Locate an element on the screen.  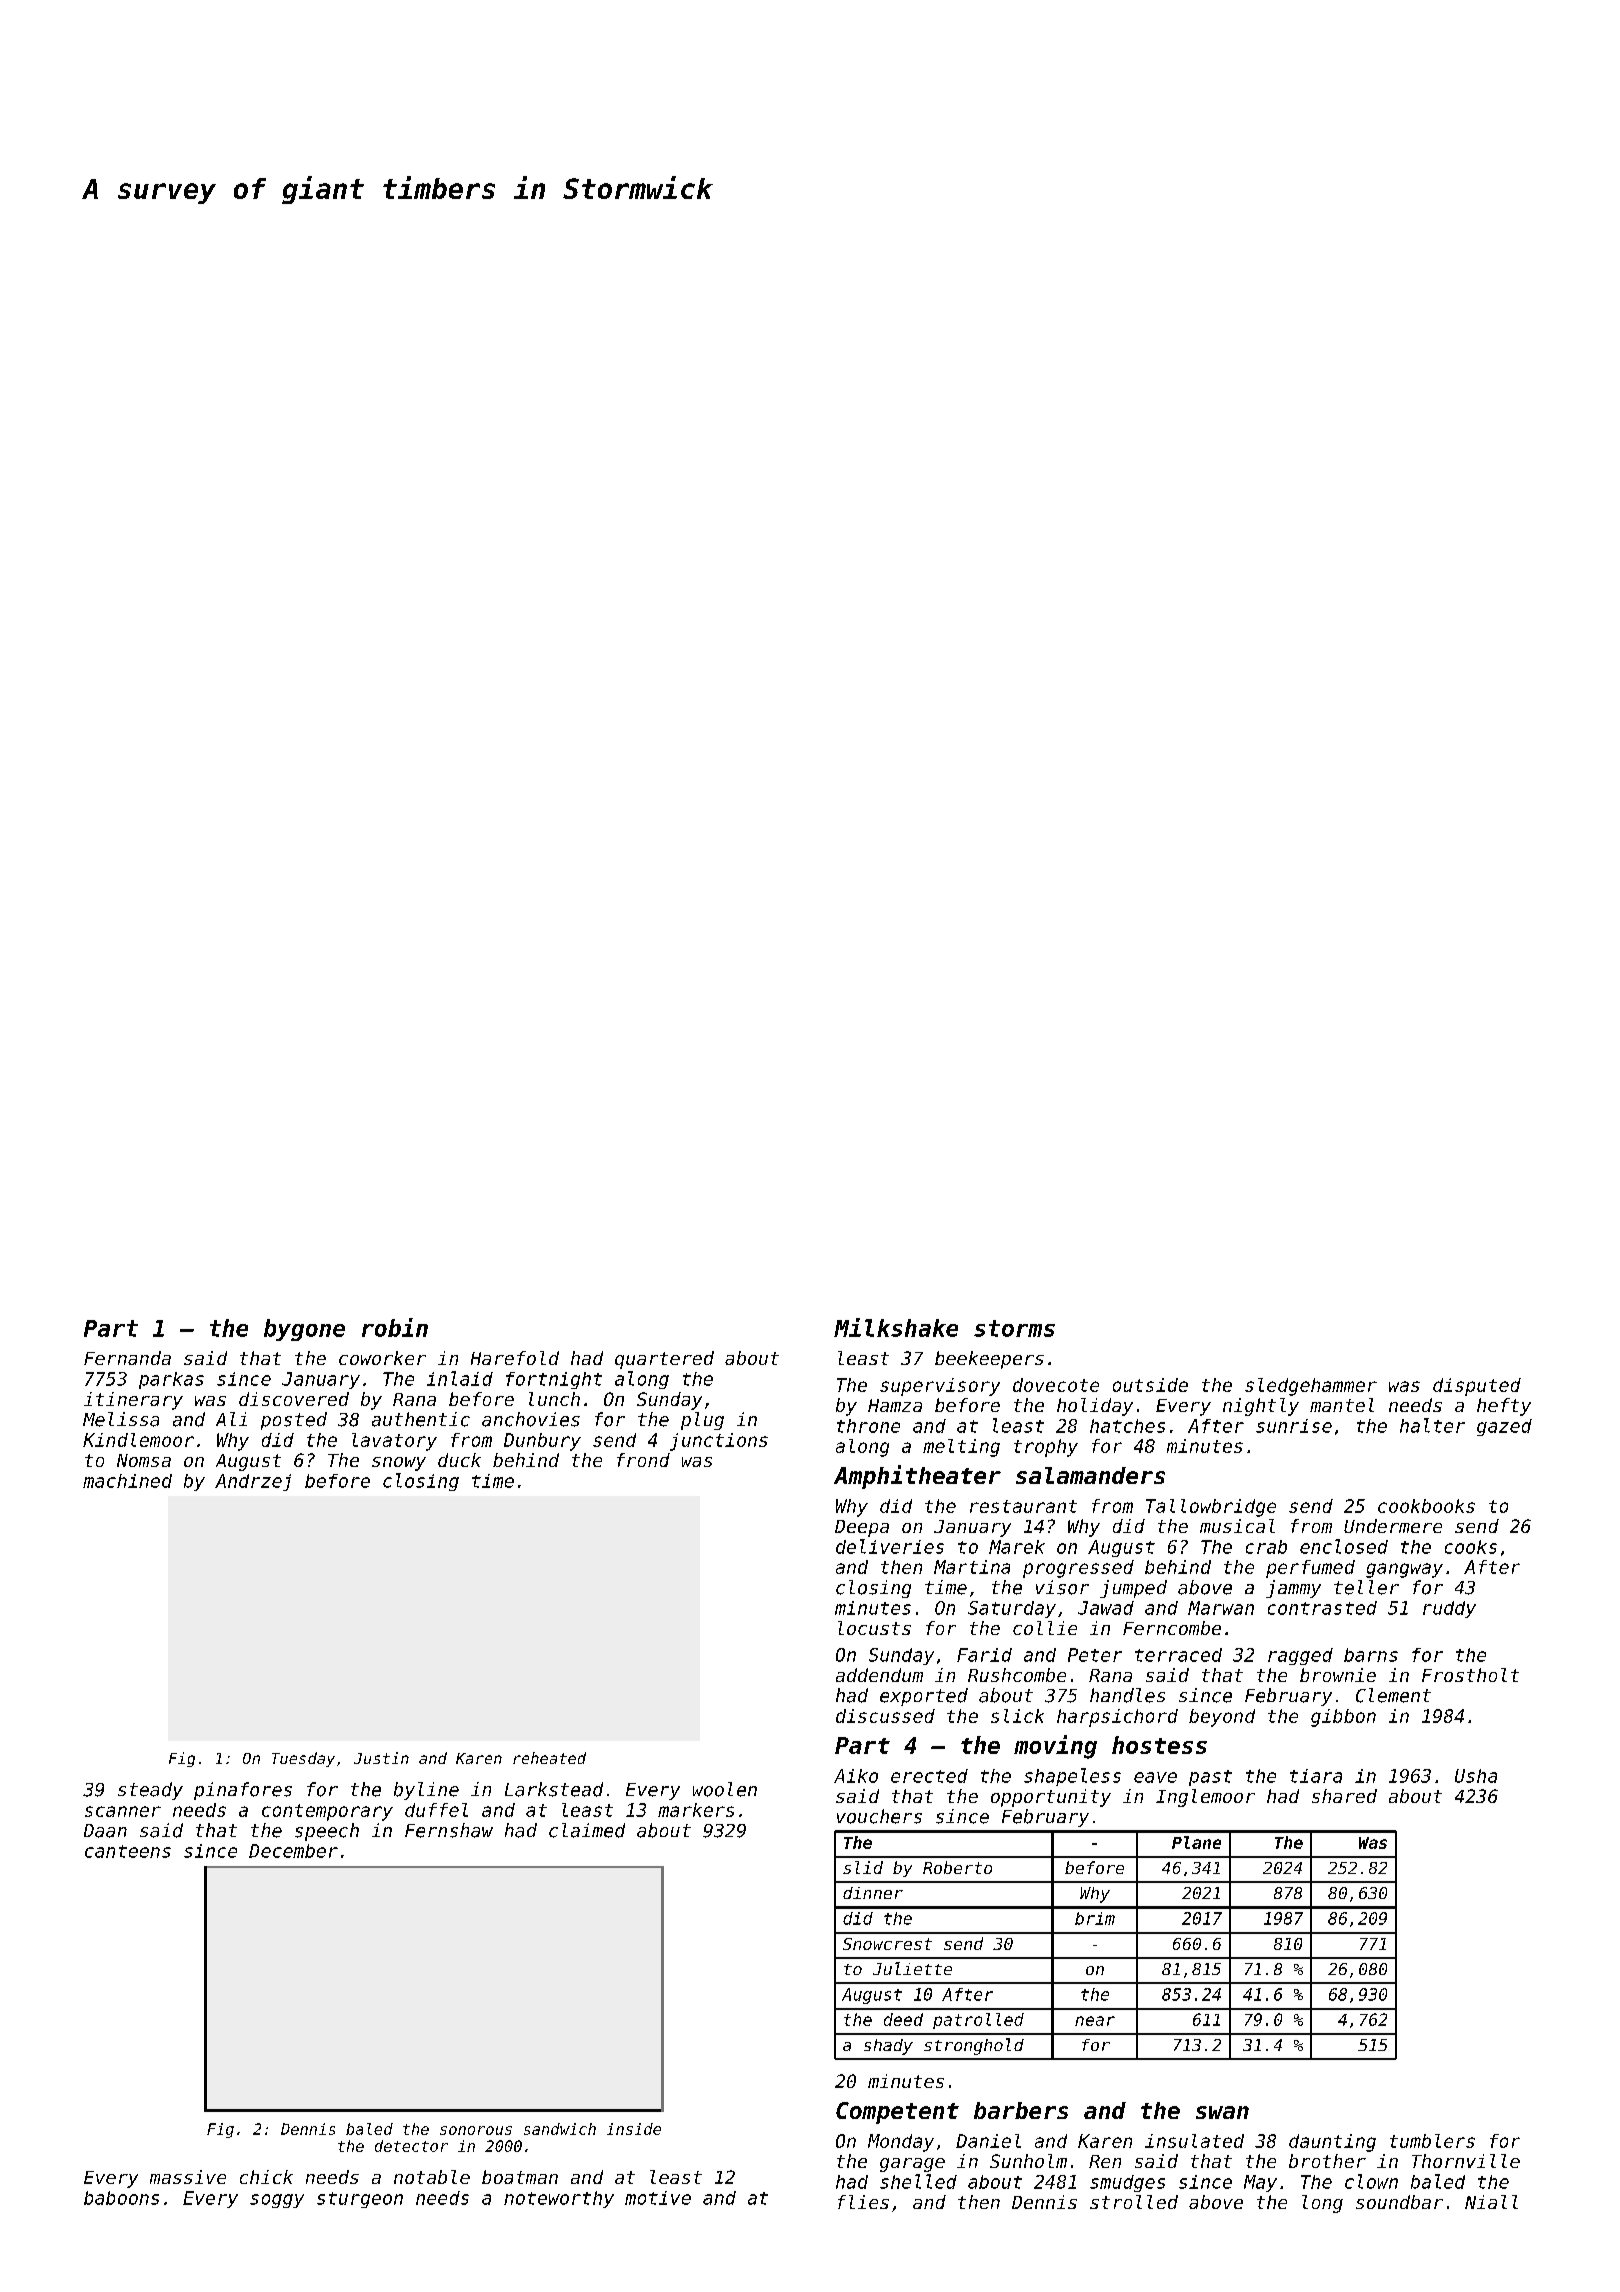
baboons is located at coordinates (121, 2198).
